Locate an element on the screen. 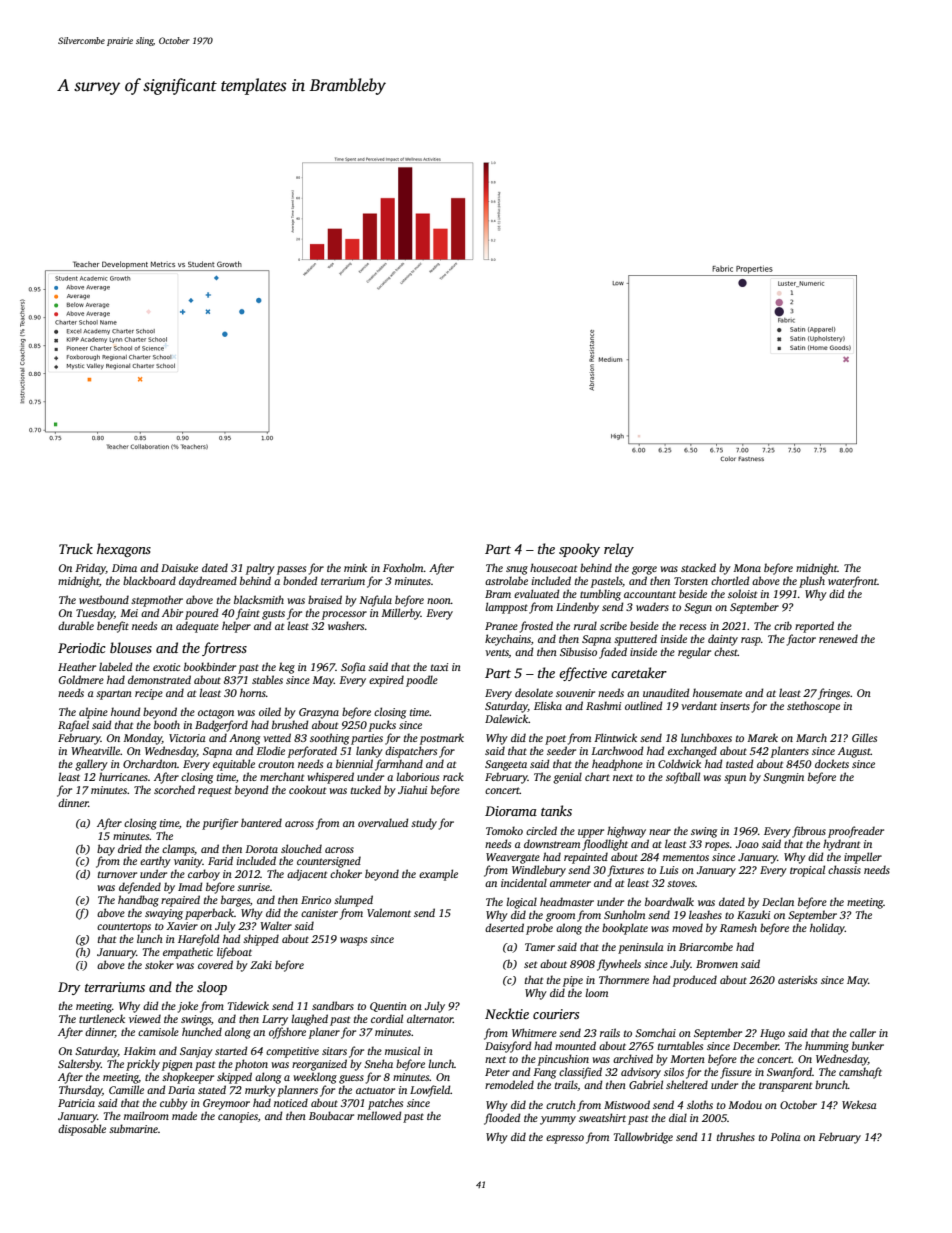 Image resolution: width=952 pixels, height=1233 pixels. Truck is located at coordinates (76, 548).
